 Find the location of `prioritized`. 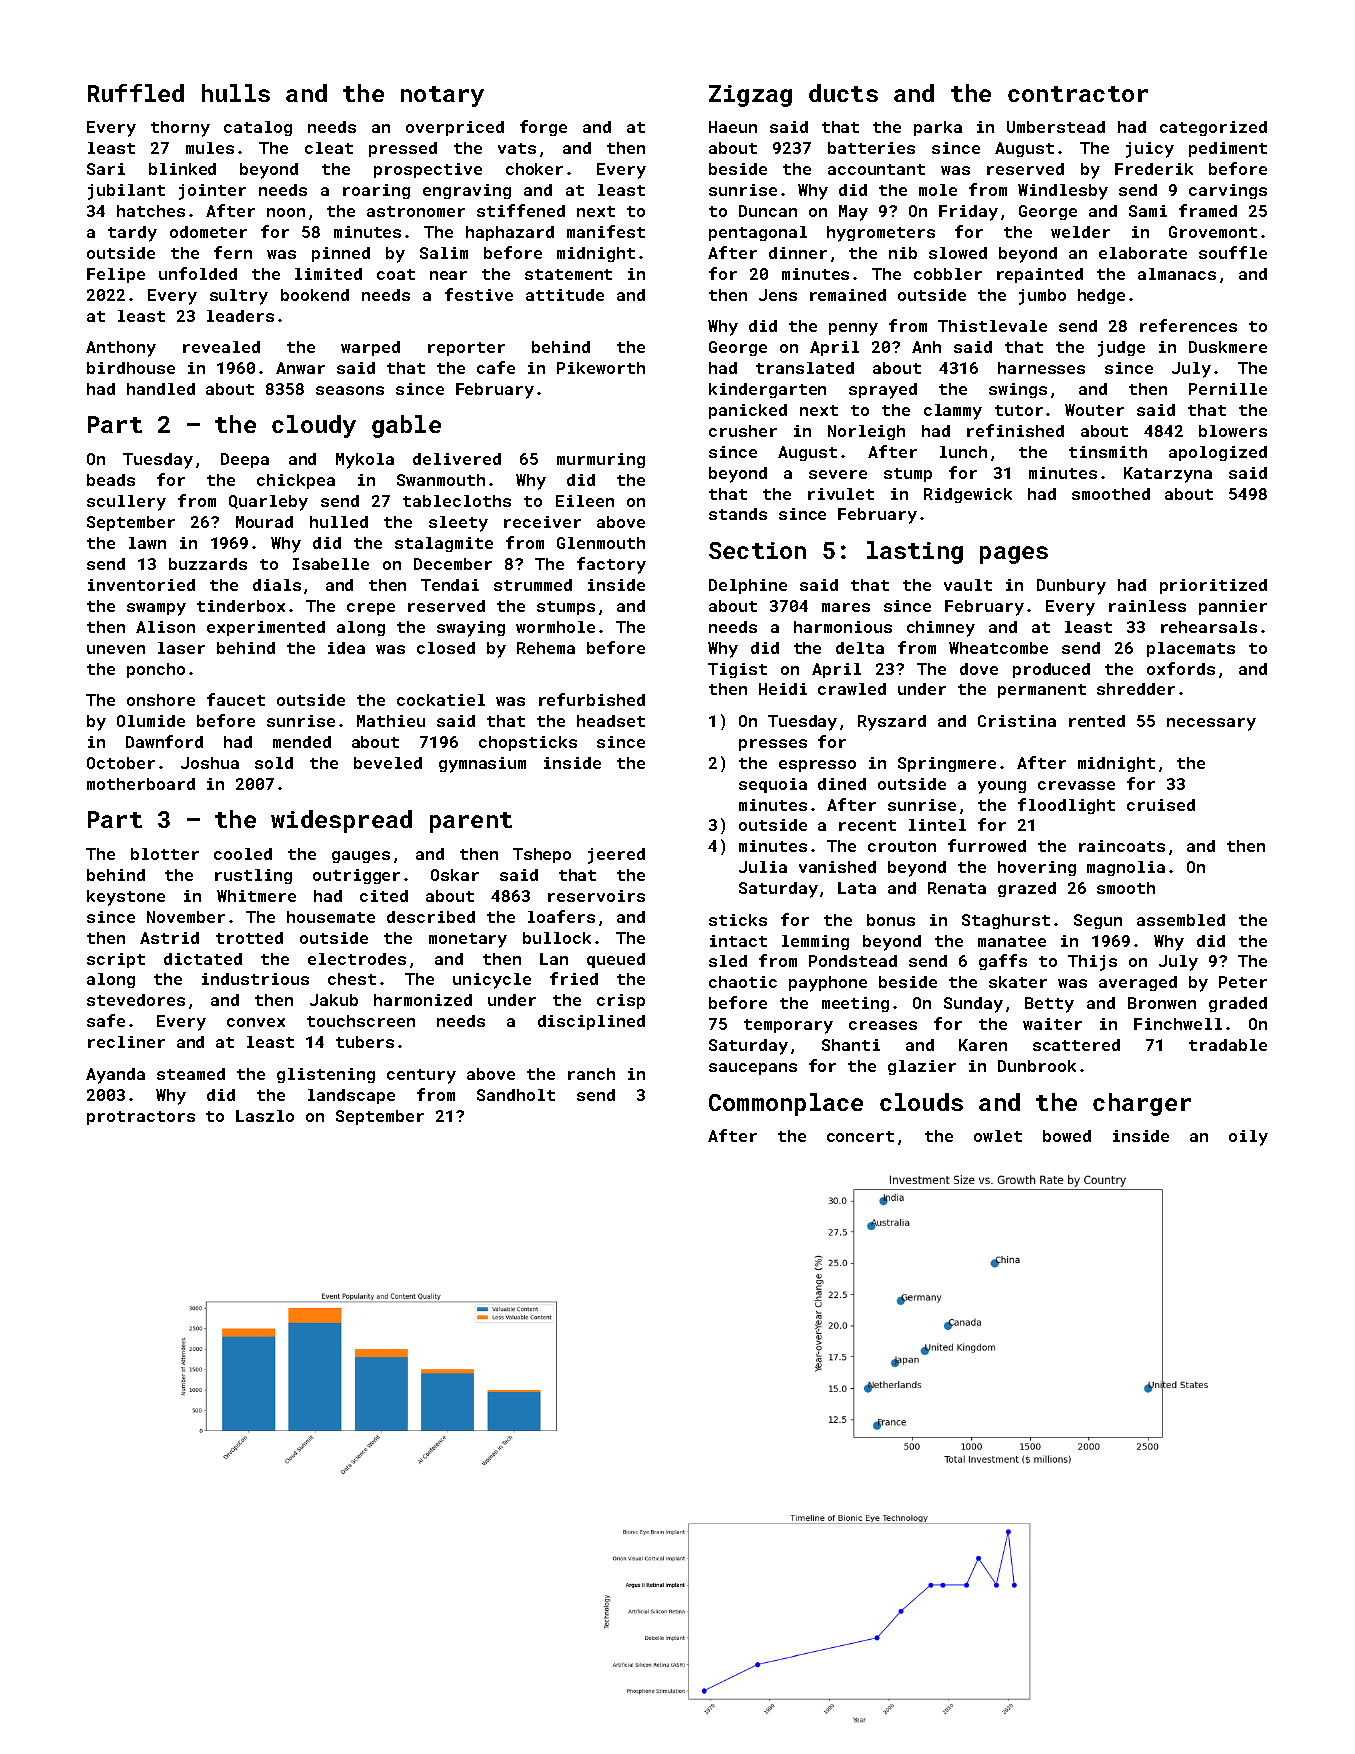

prioritized is located at coordinates (1213, 586).
